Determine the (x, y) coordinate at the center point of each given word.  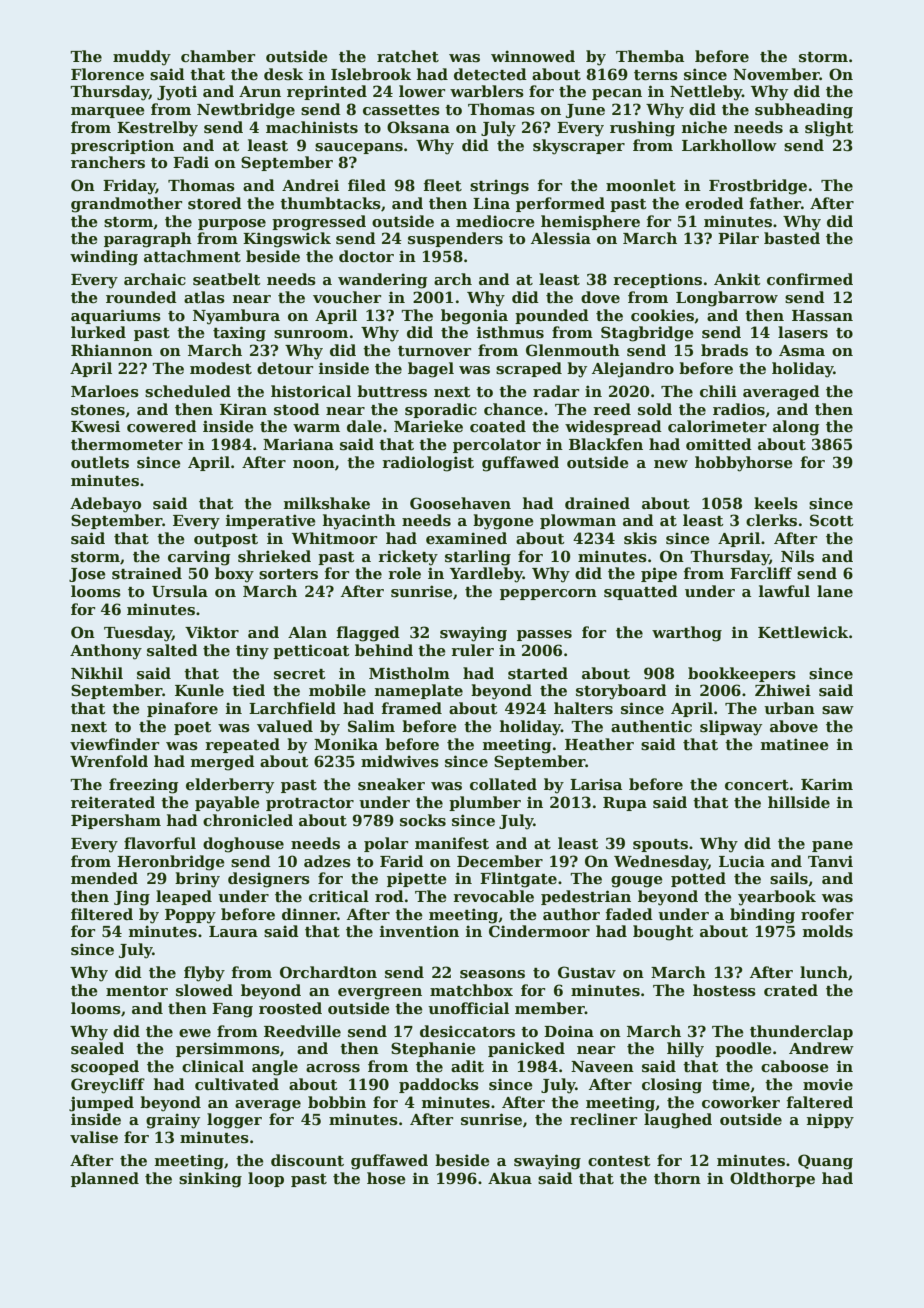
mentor (137, 991)
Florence (107, 74)
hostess (724, 990)
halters (583, 708)
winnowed (533, 56)
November (776, 74)
